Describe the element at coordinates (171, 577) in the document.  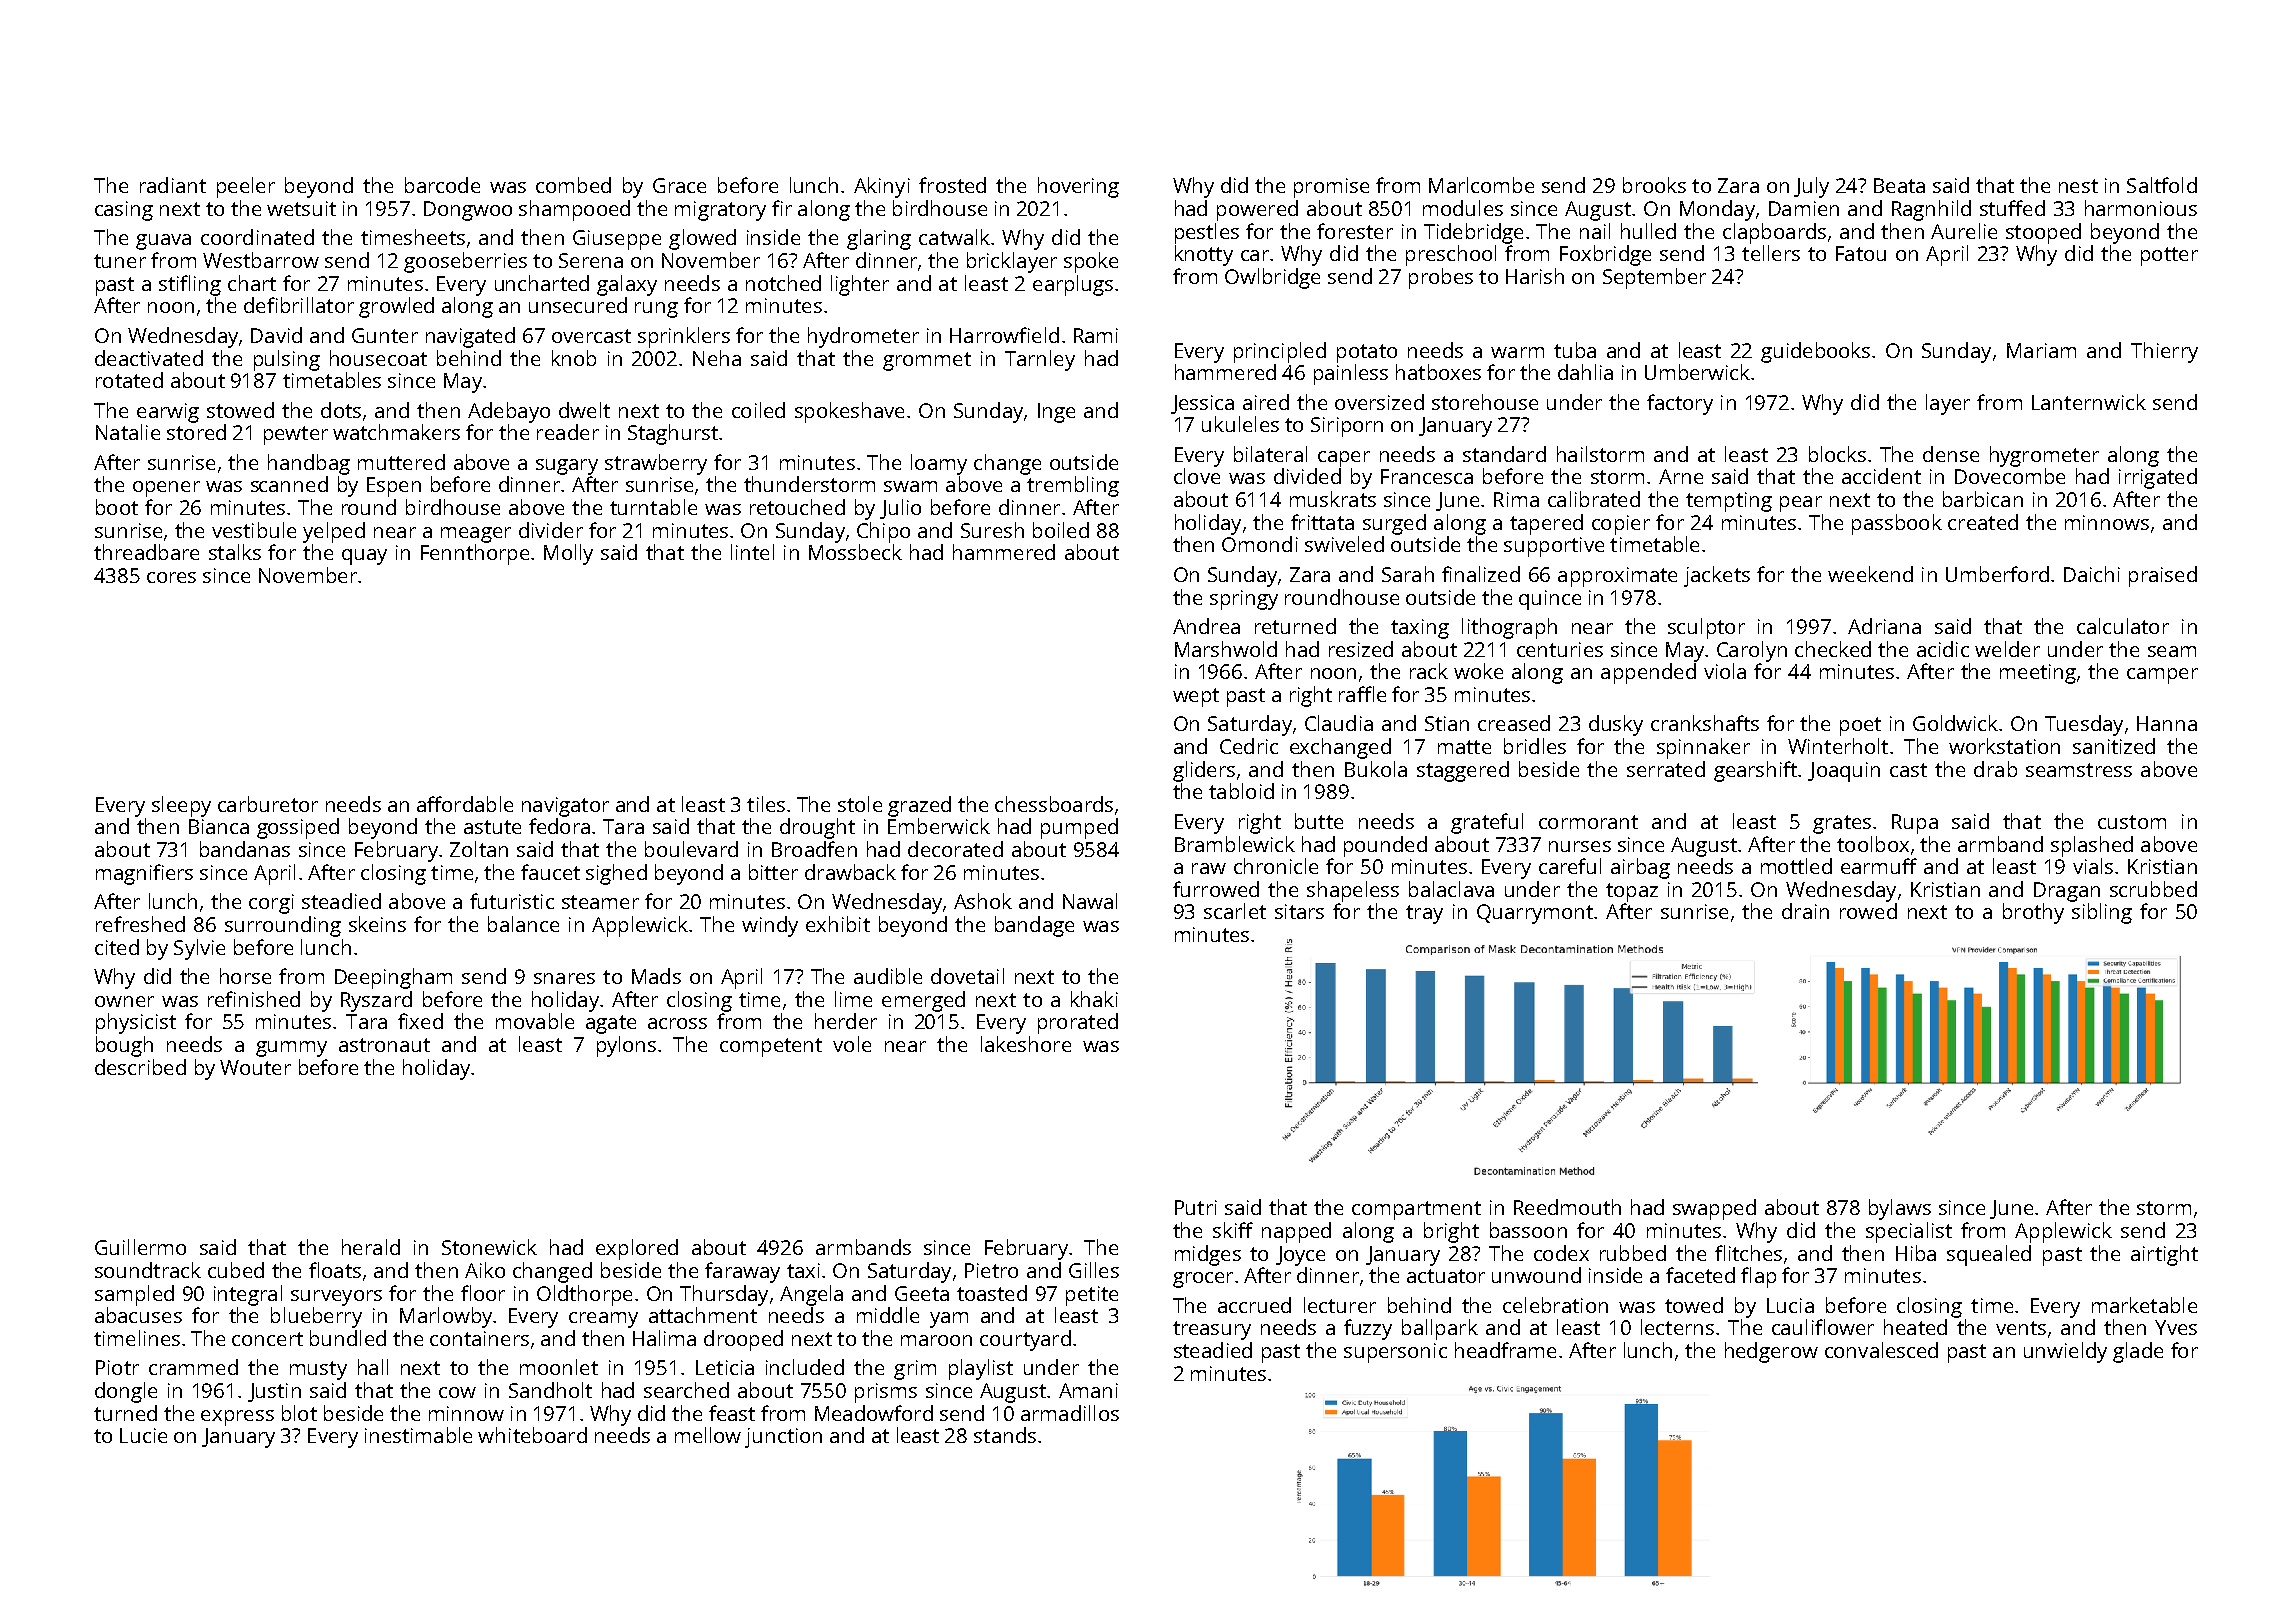
I see `cores` at that location.
